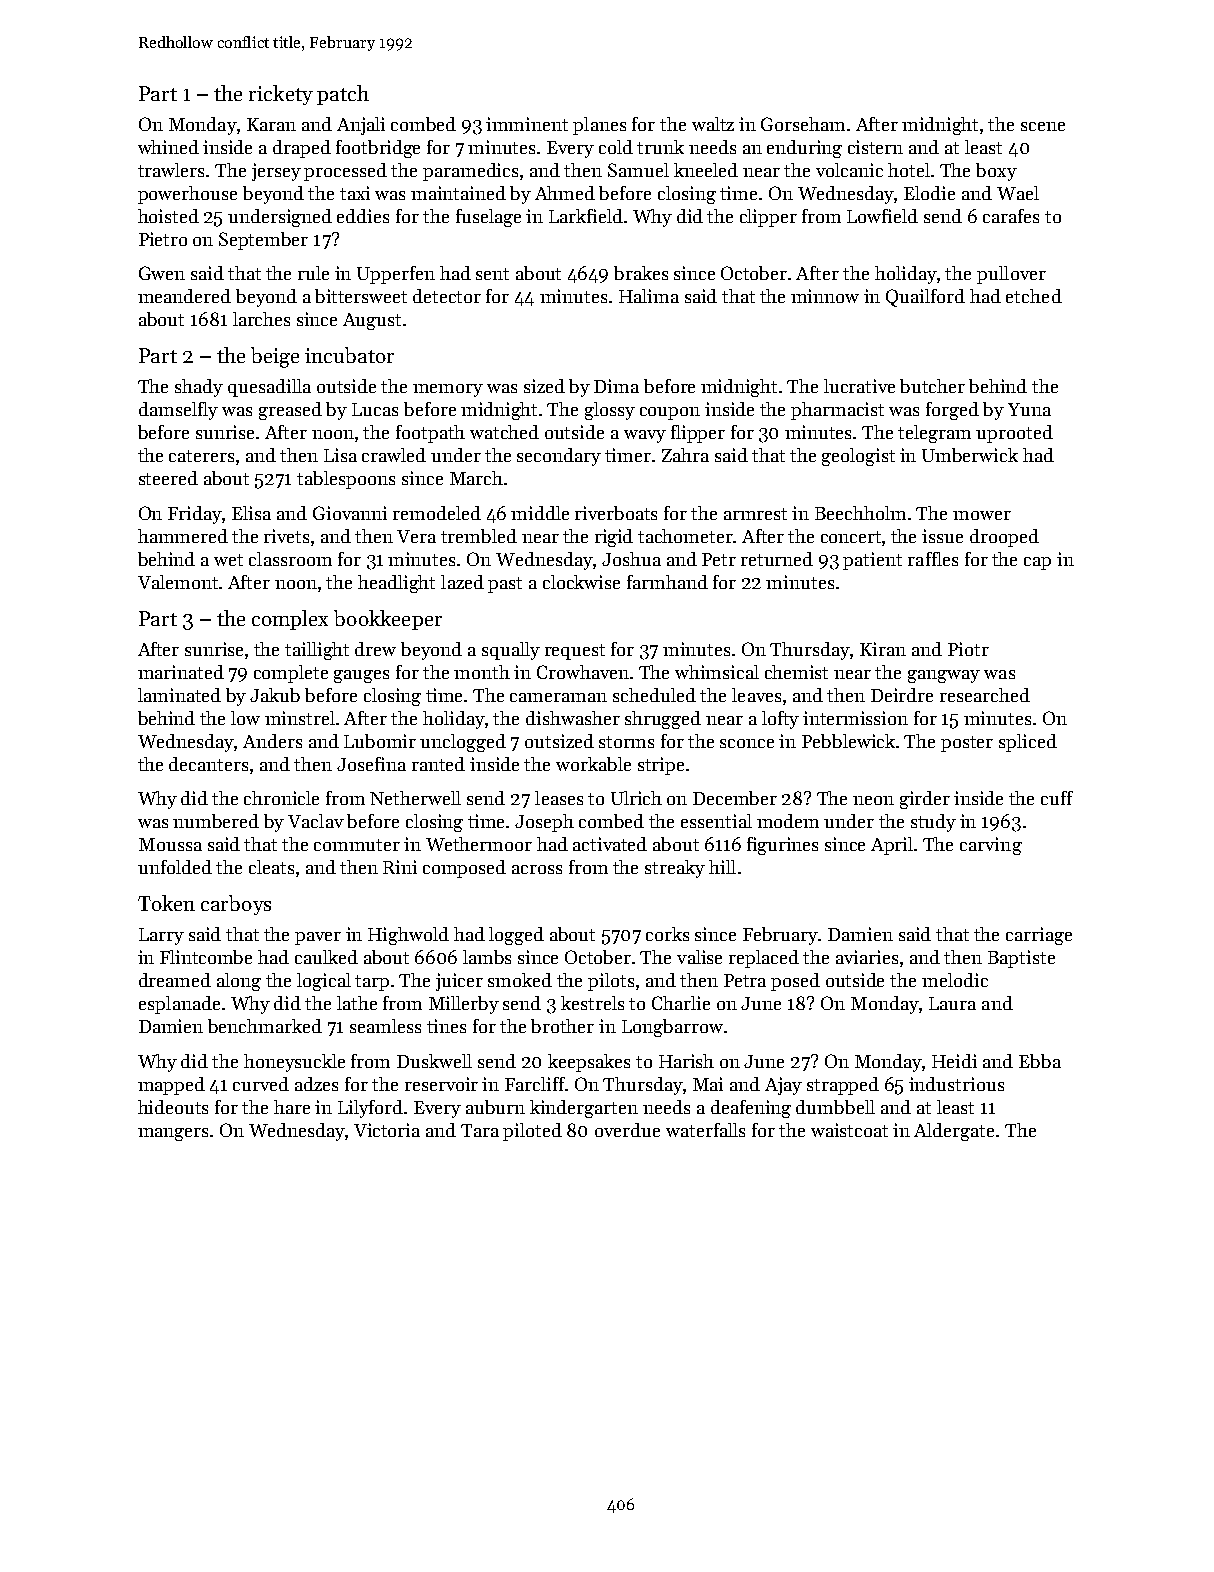 The height and width of the document is (1572, 1214). What do you see at coordinates (934, 434) in the document?
I see `telegram` at bounding box center [934, 434].
